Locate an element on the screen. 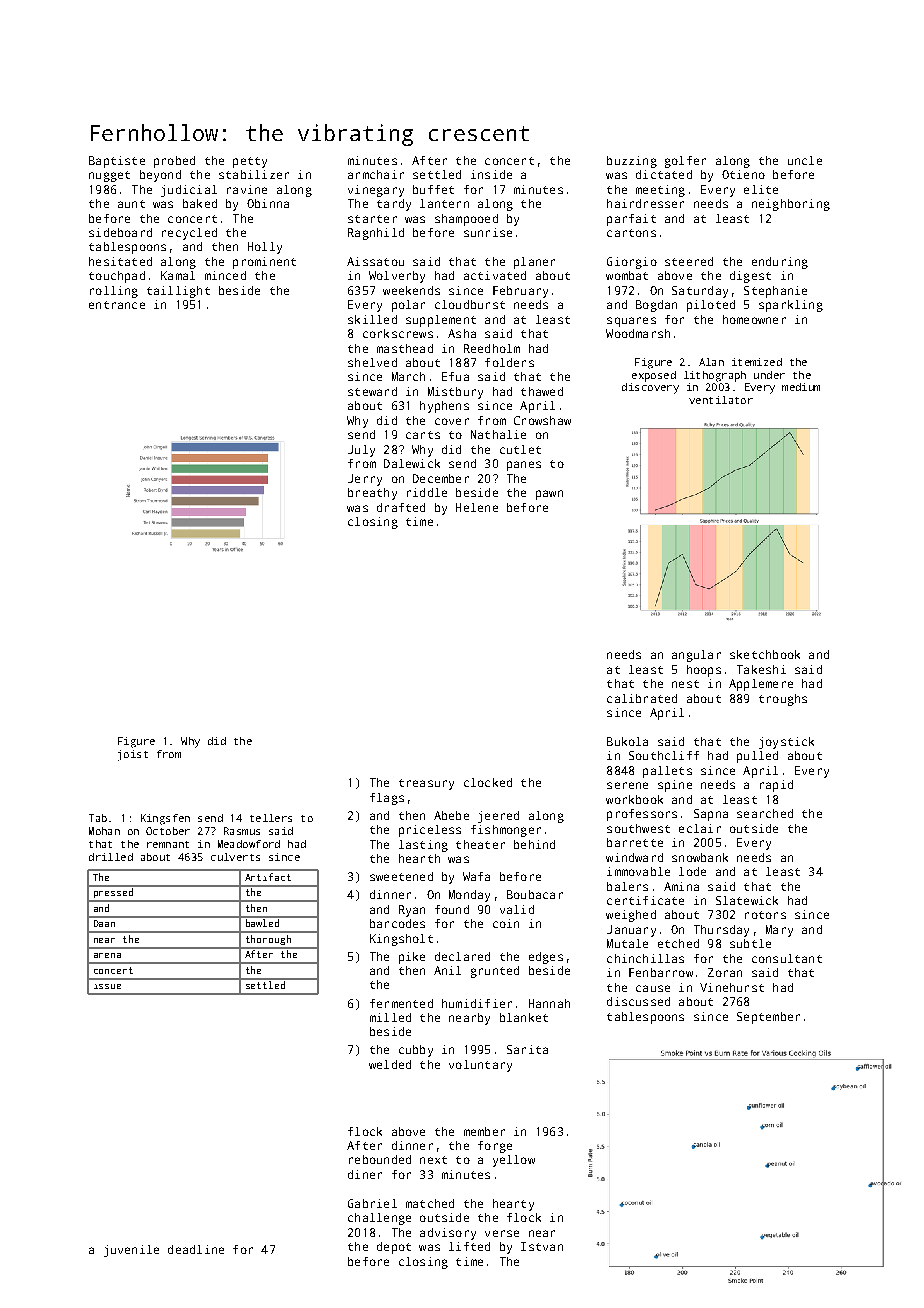 The image size is (924, 1308). culverts is located at coordinates (235, 857).
